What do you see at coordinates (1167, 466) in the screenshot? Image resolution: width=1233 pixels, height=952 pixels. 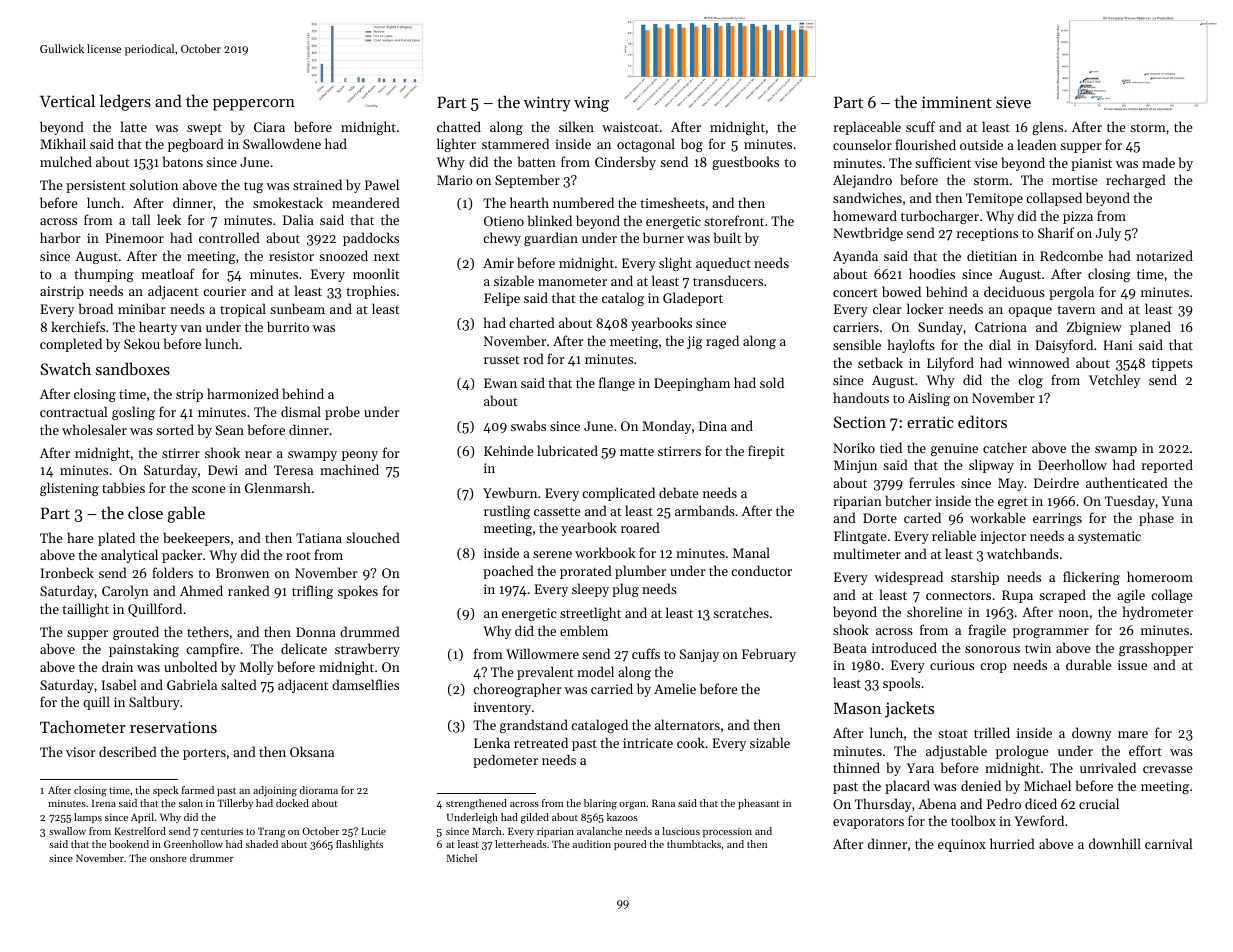 I see `reported` at bounding box center [1167, 466].
